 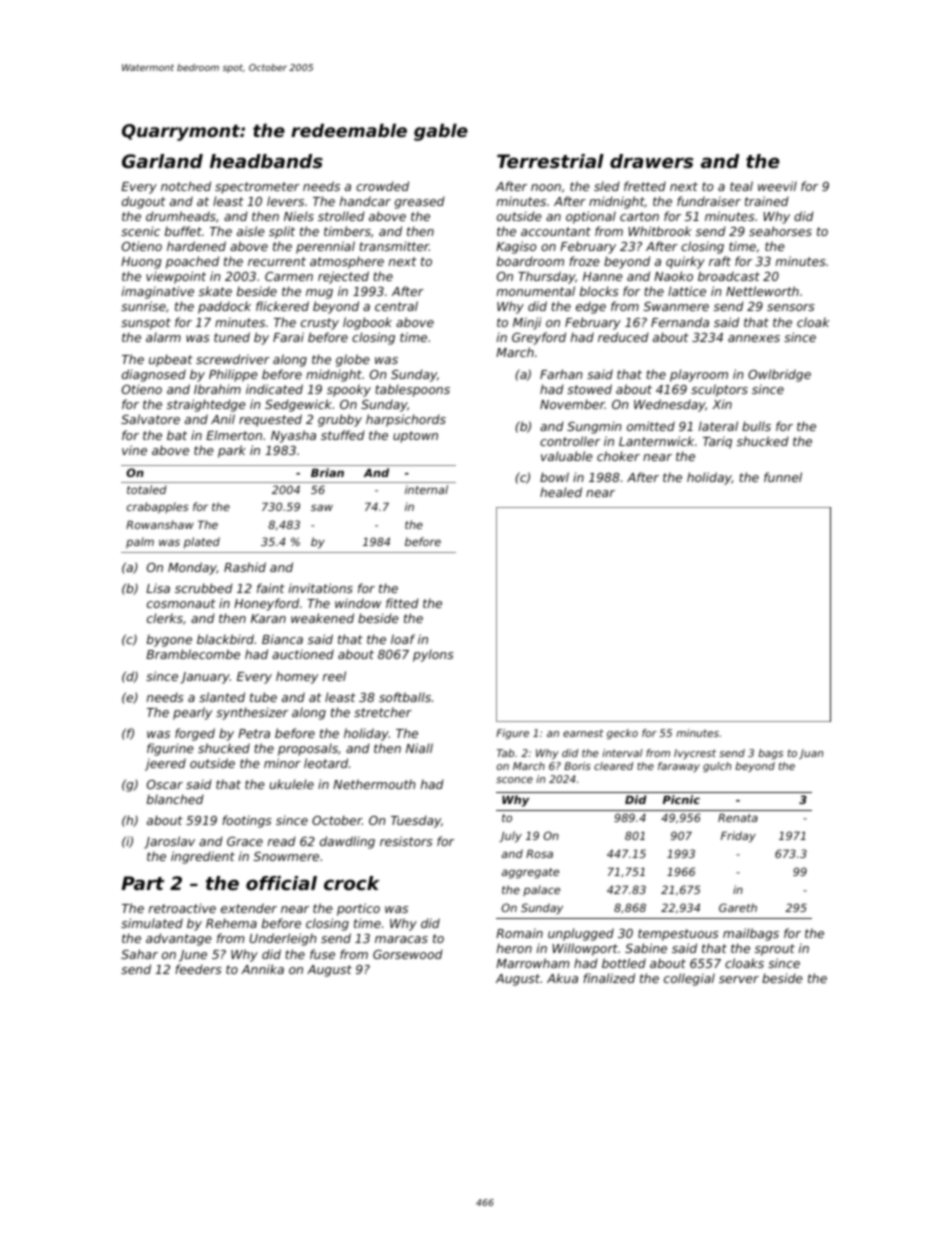 What do you see at coordinates (266, 161) in the screenshot?
I see `headbands` at bounding box center [266, 161].
